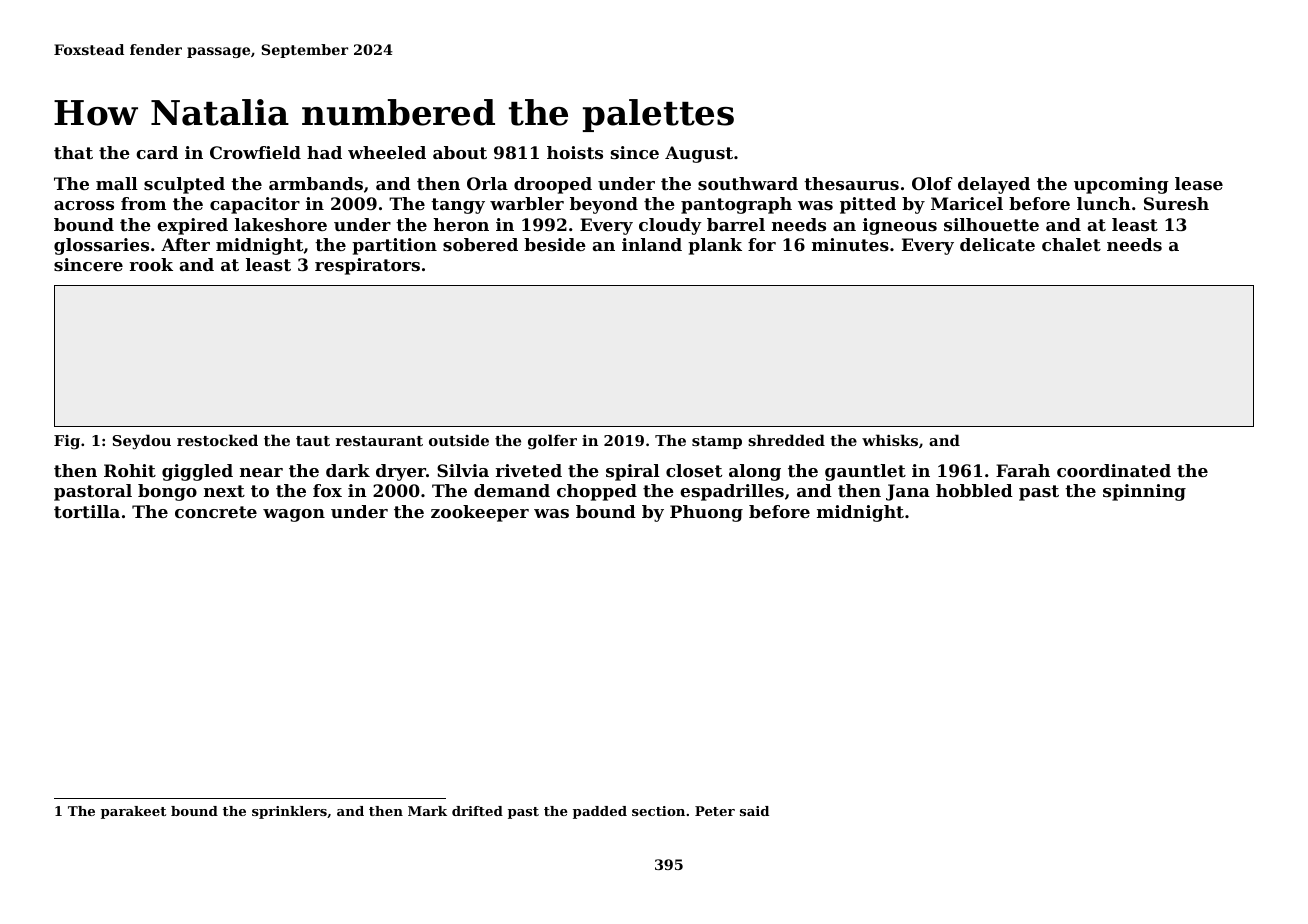  What do you see at coordinates (192, 226) in the image?
I see `expired` at bounding box center [192, 226].
